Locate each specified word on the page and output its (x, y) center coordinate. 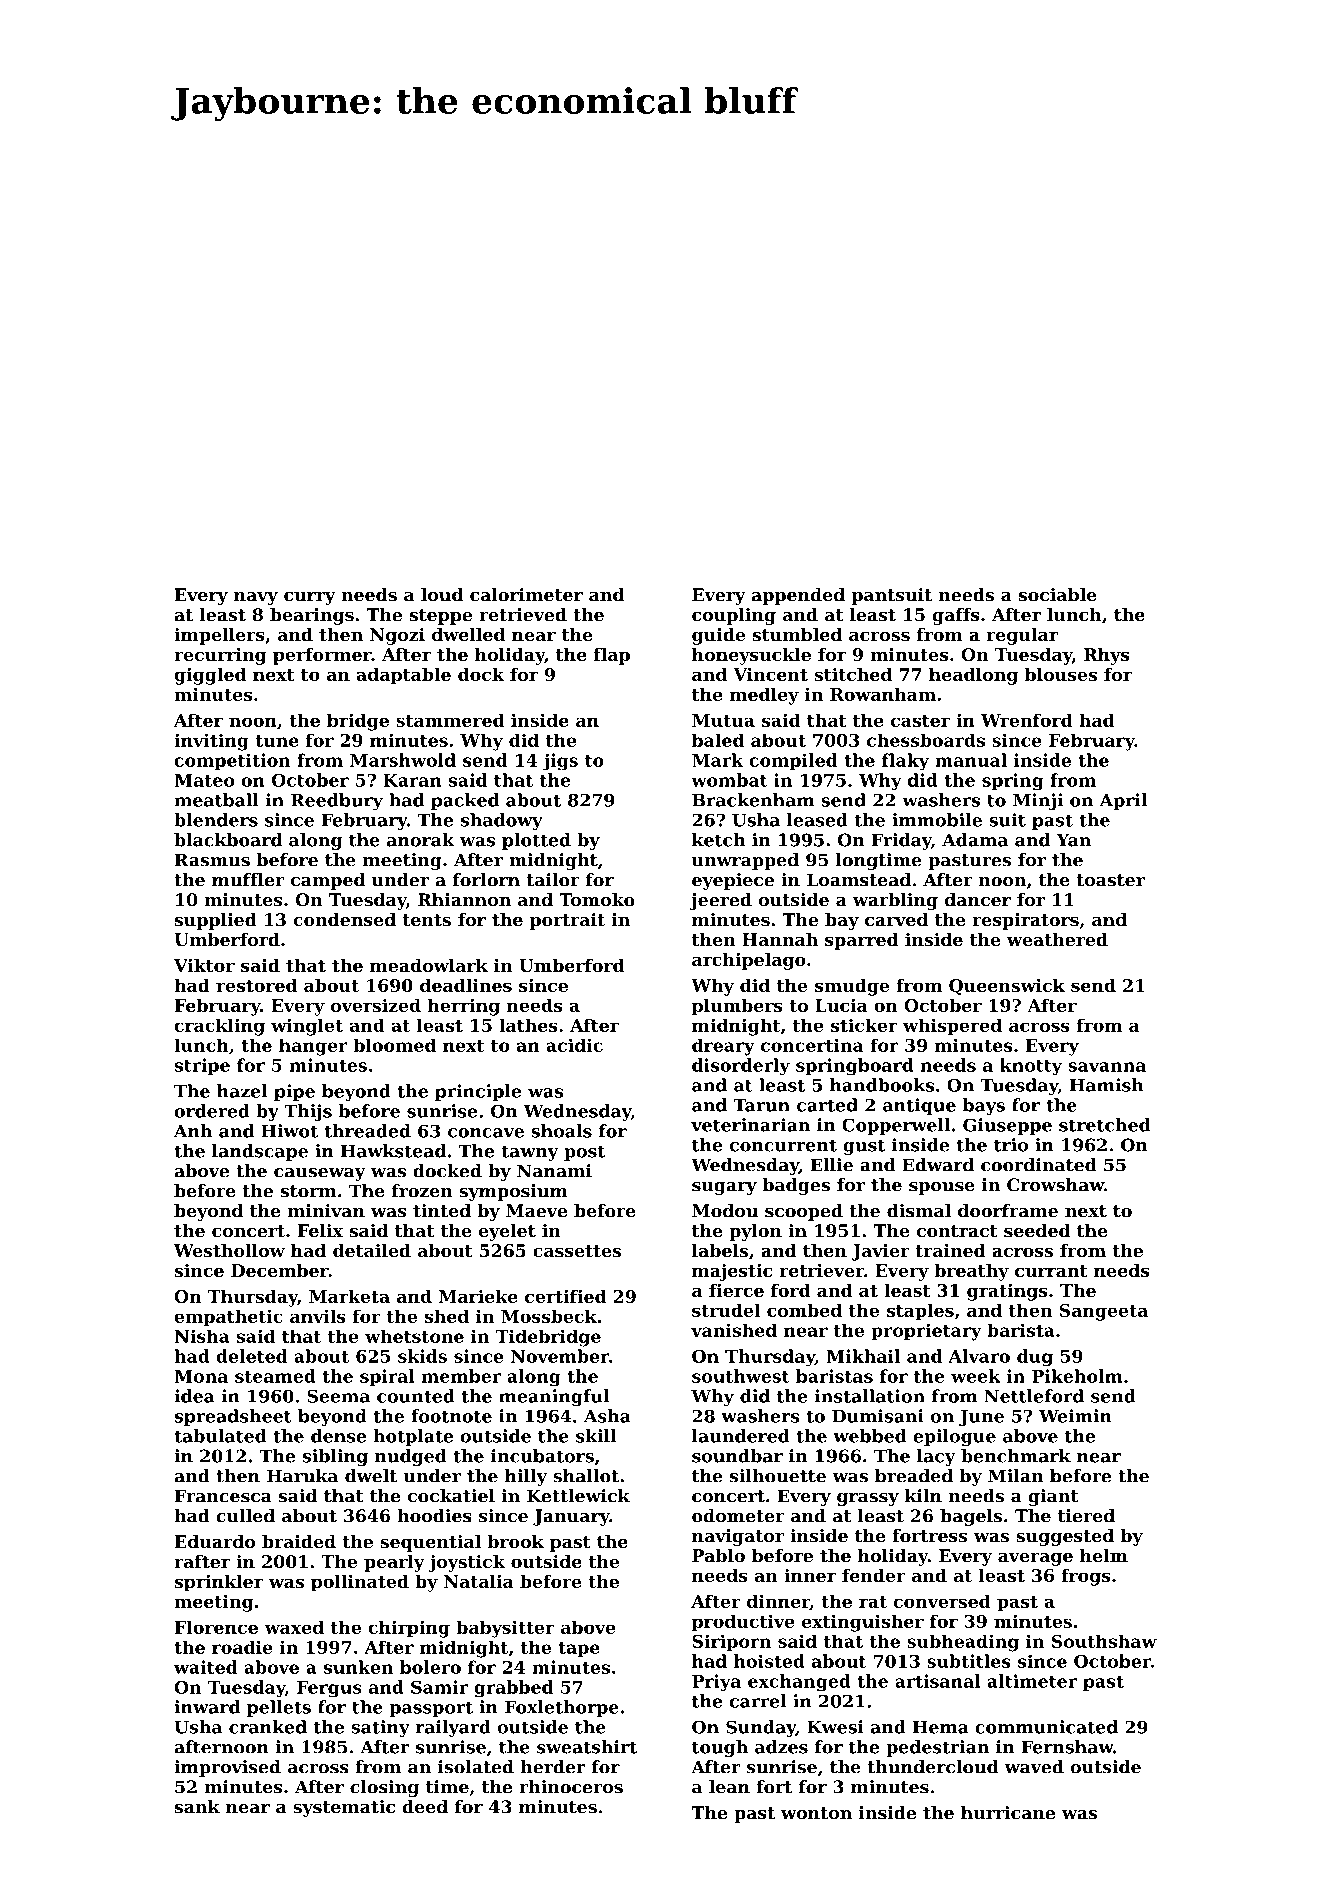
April (1123, 801)
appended (798, 596)
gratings (1007, 1292)
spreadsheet (233, 1417)
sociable (1057, 595)
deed (425, 1807)
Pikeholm (1077, 1376)
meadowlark (429, 965)
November (560, 1356)
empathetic (228, 1318)
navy (256, 598)
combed (804, 1310)
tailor (553, 880)
